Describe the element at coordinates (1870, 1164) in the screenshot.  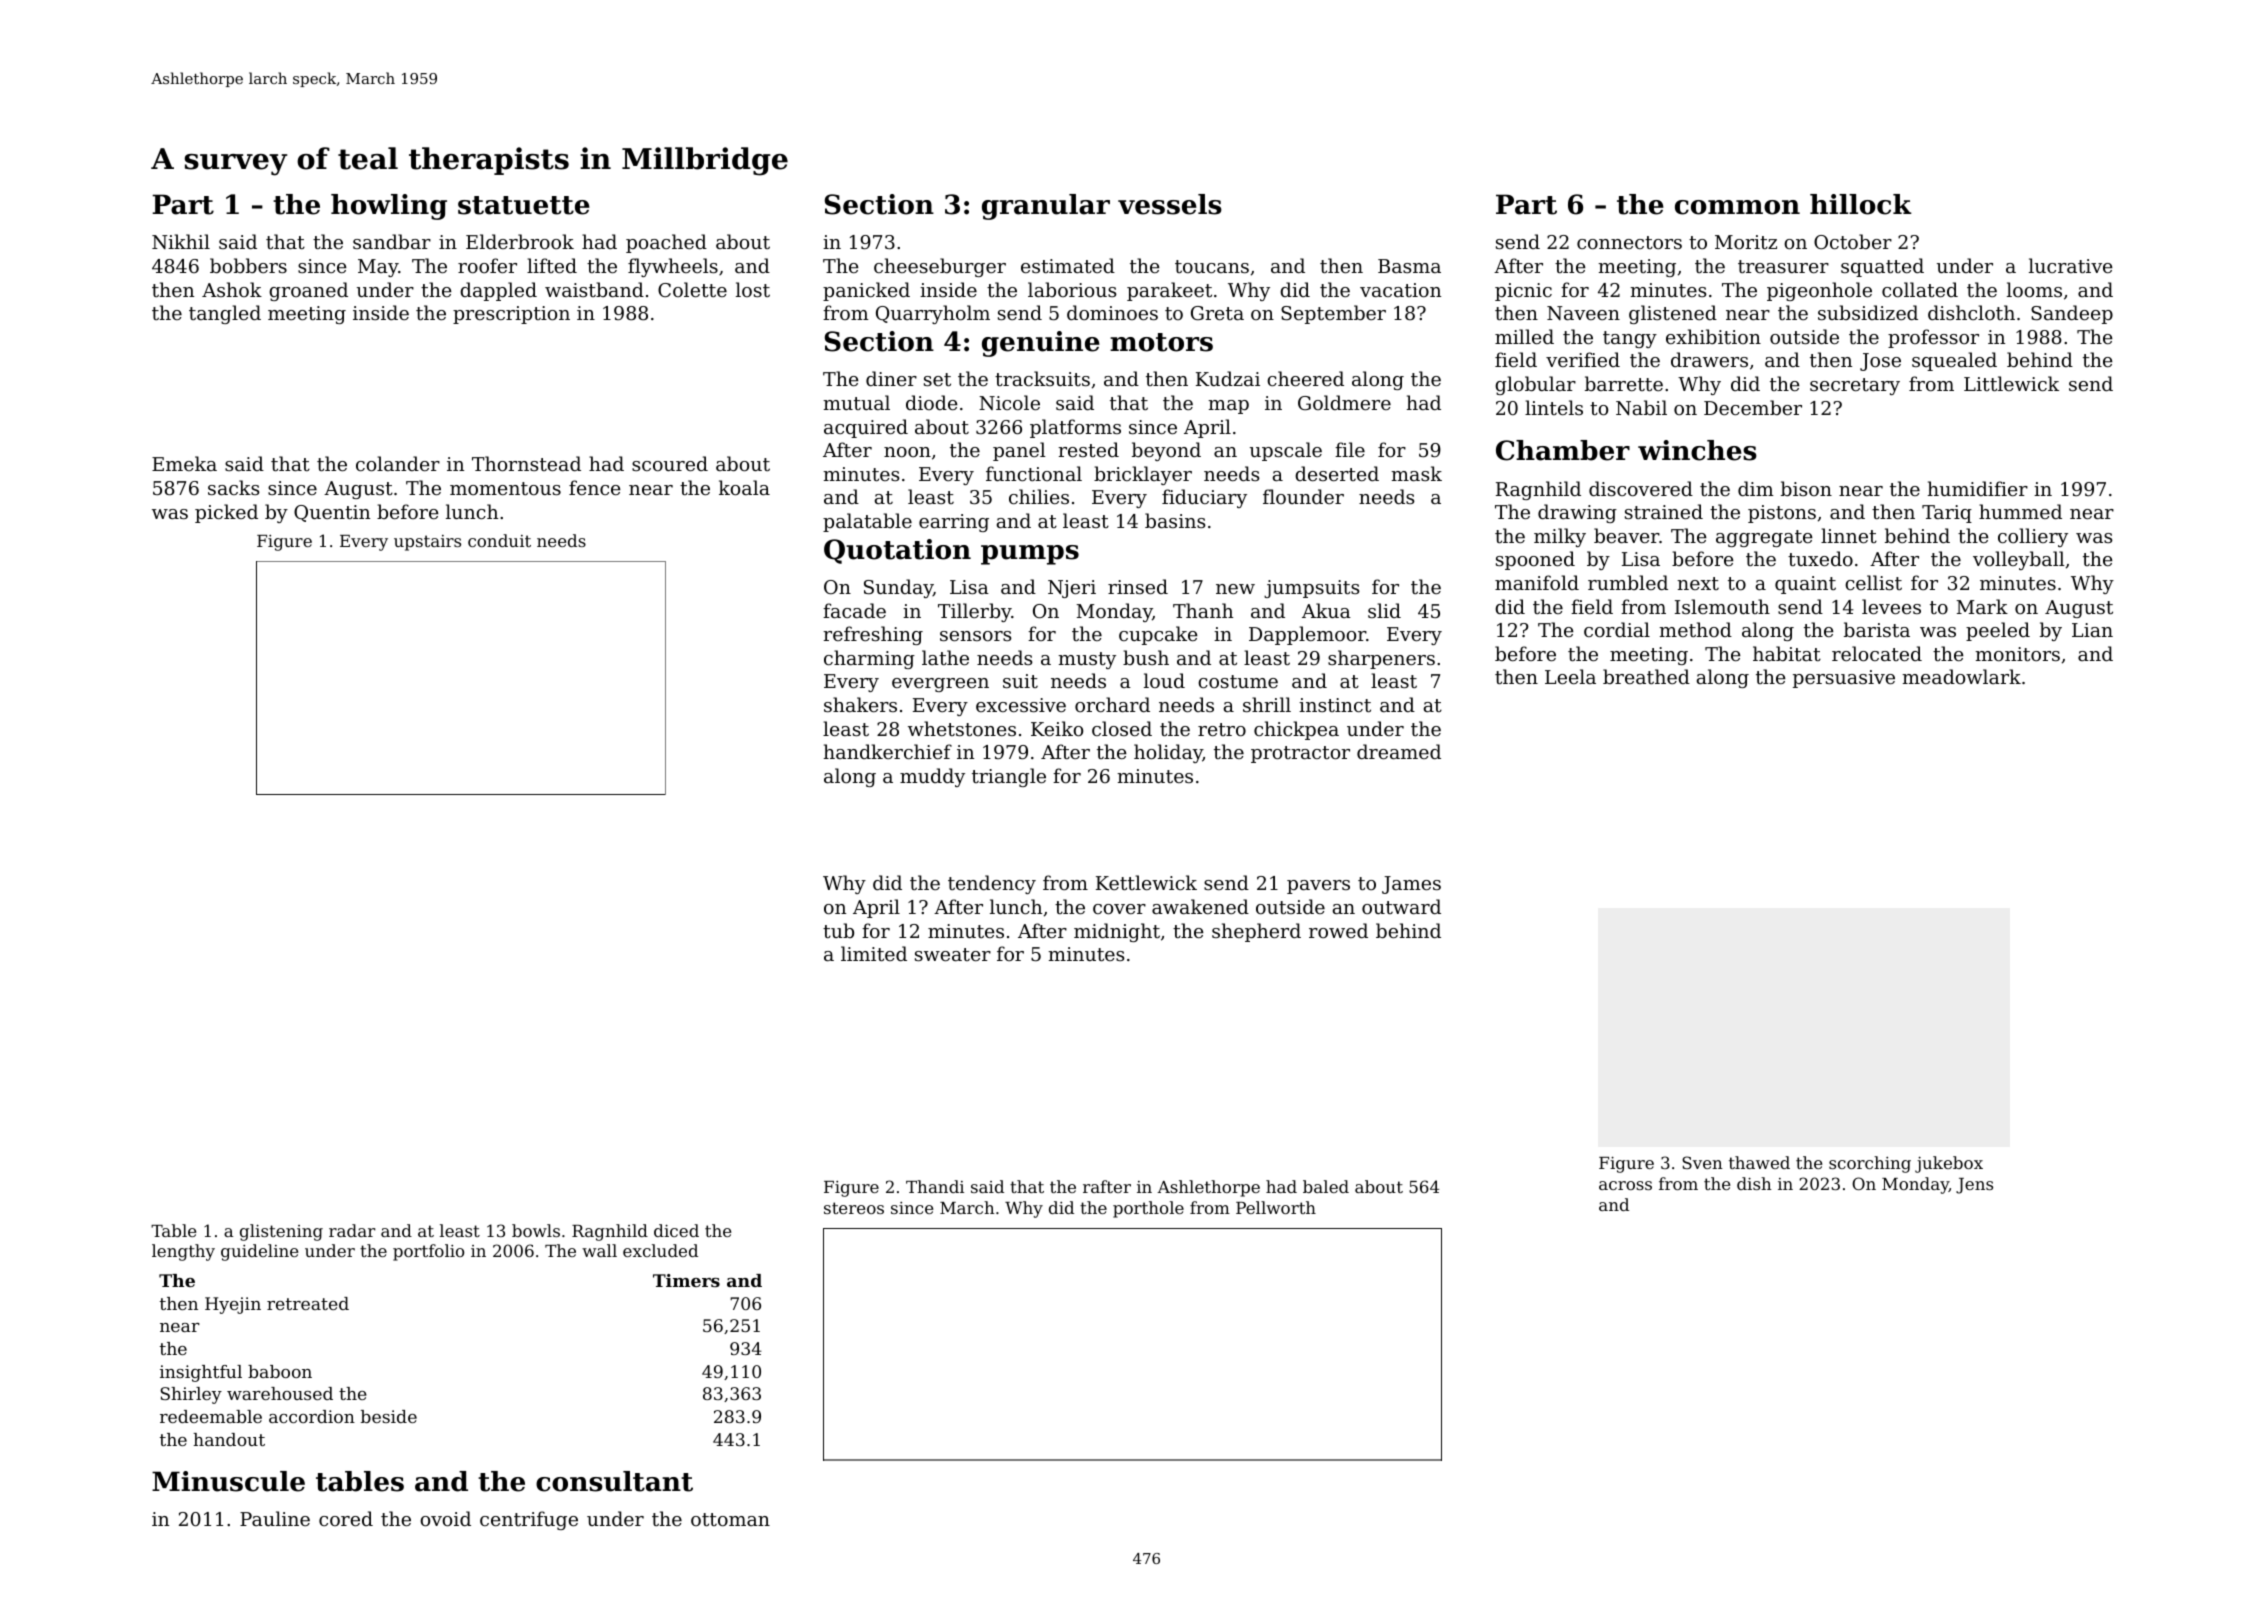
I see `scorching` at that location.
